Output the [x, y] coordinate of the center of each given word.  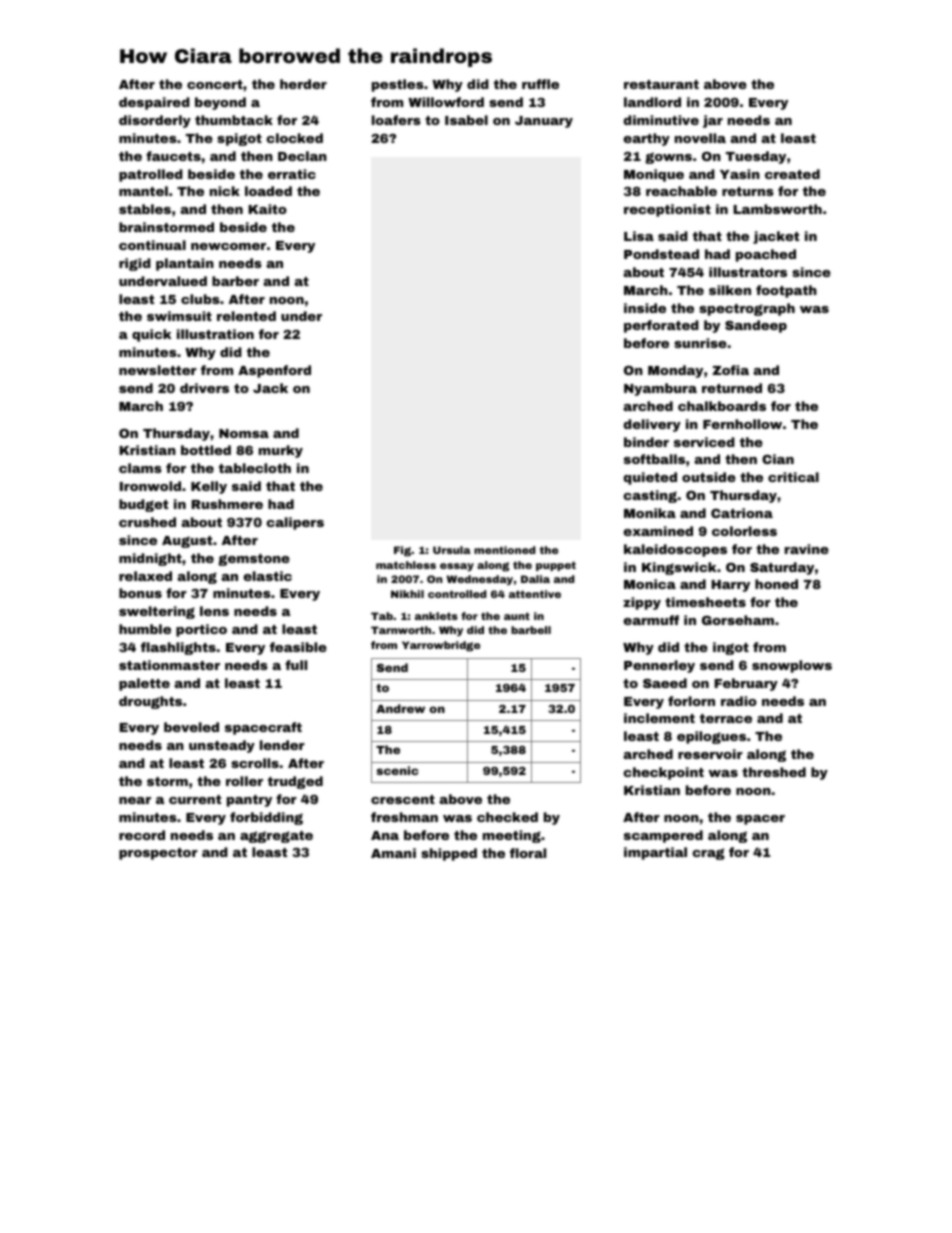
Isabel [466, 120]
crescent [403, 799]
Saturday [782, 568]
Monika [650, 513]
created [792, 174]
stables [145, 209]
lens [214, 611]
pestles [398, 85]
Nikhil [407, 594]
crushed [147, 522]
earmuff [651, 620]
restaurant [661, 84]
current [195, 799]
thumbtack [234, 120]
